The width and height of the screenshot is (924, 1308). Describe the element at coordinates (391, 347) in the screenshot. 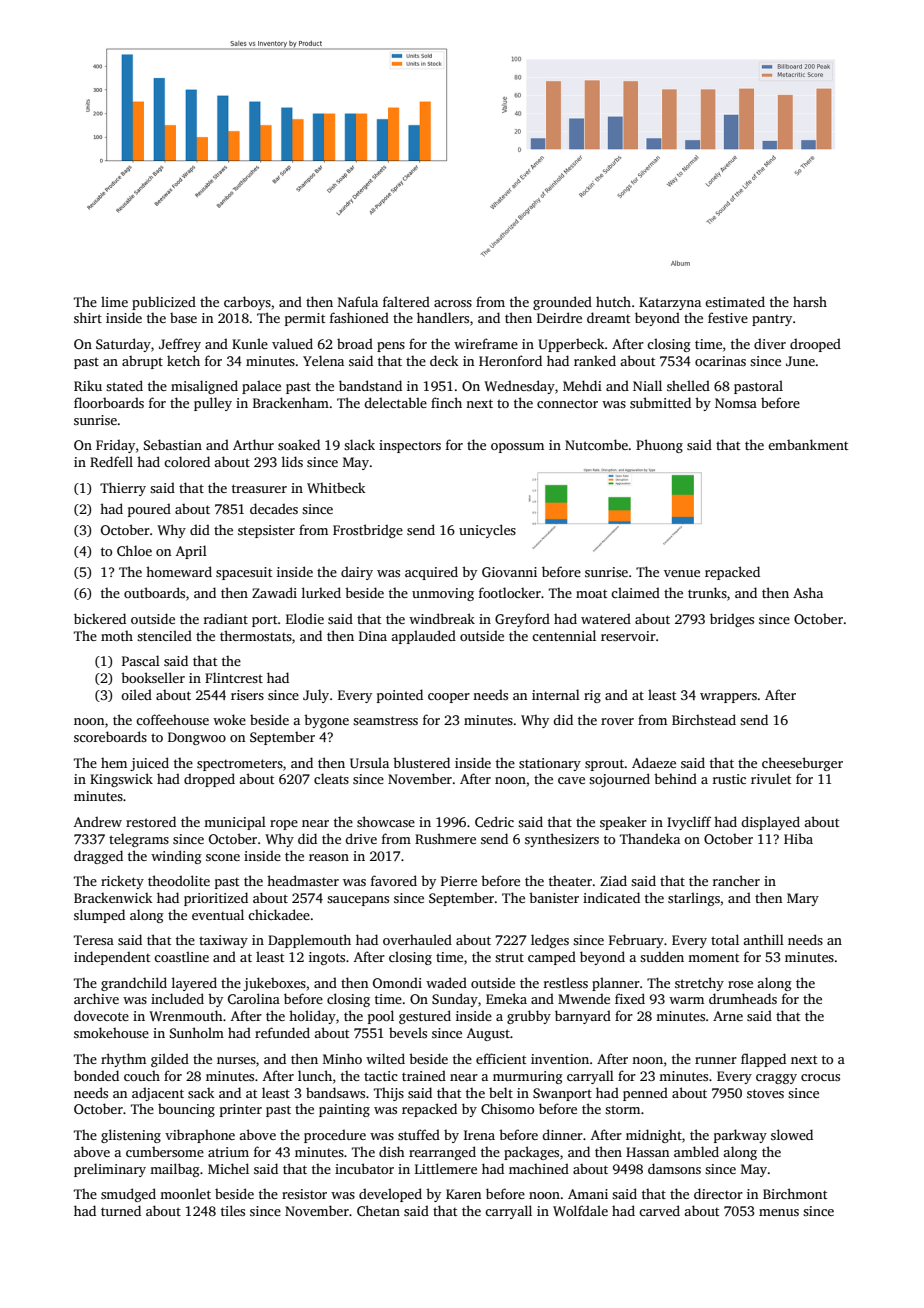

I see `pens` at that location.
